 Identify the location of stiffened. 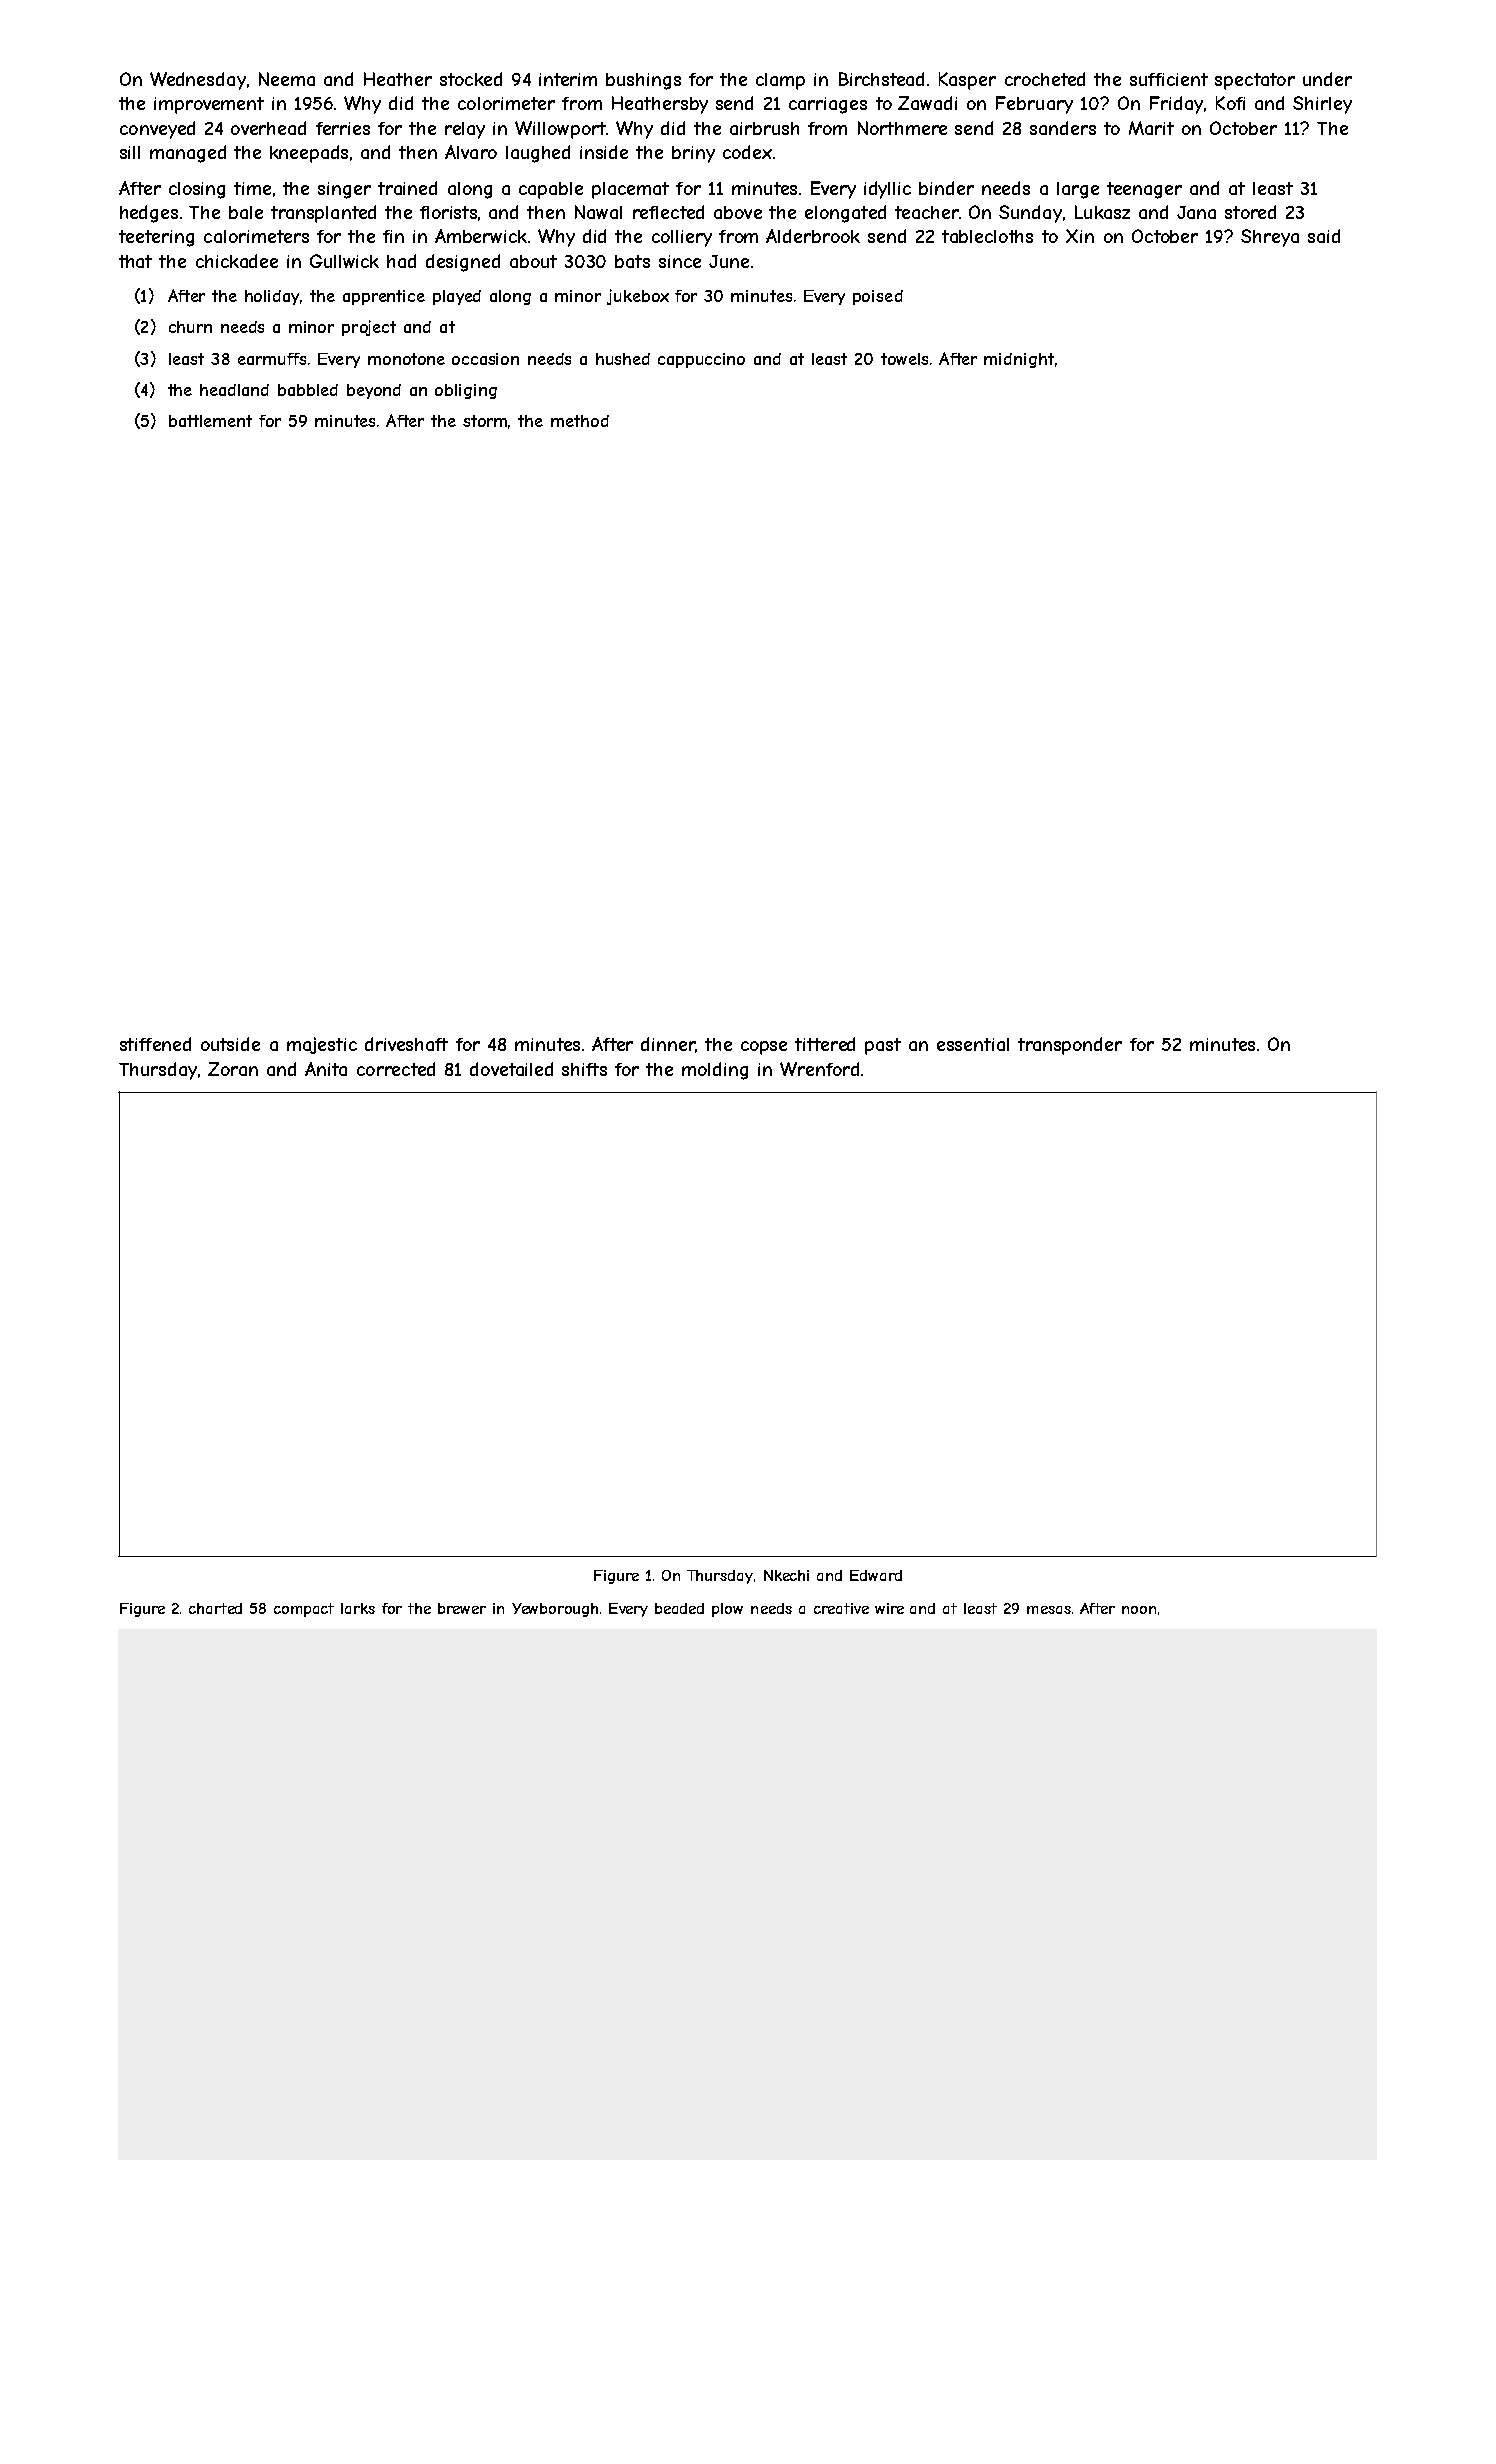
(155, 1044).
